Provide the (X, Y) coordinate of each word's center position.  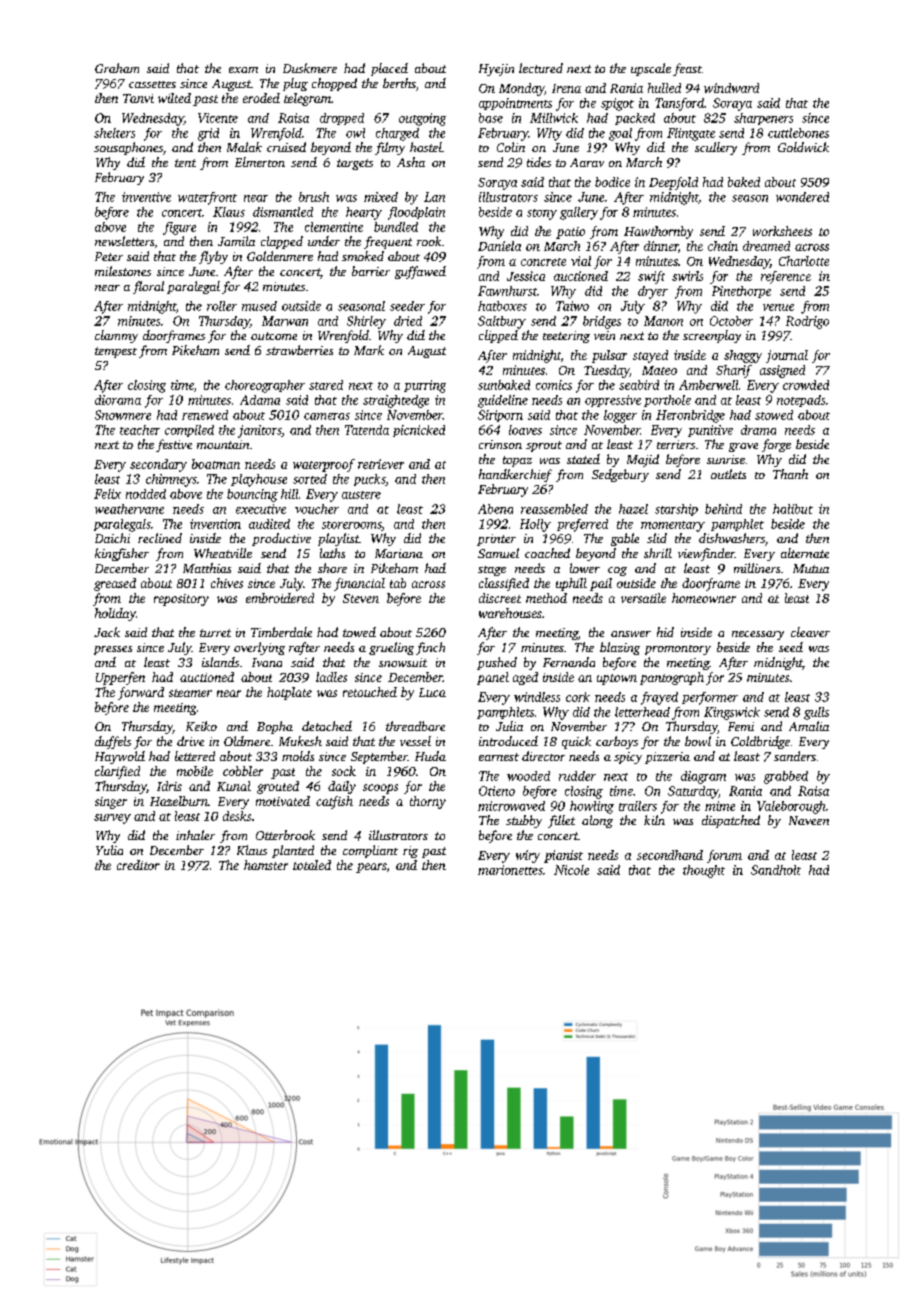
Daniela (499, 246)
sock (344, 771)
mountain (223, 444)
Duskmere (310, 68)
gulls (816, 713)
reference (786, 277)
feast (687, 69)
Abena (495, 509)
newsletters (124, 241)
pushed (497, 663)
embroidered (280, 598)
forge (776, 445)
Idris (169, 786)
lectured (541, 68)
